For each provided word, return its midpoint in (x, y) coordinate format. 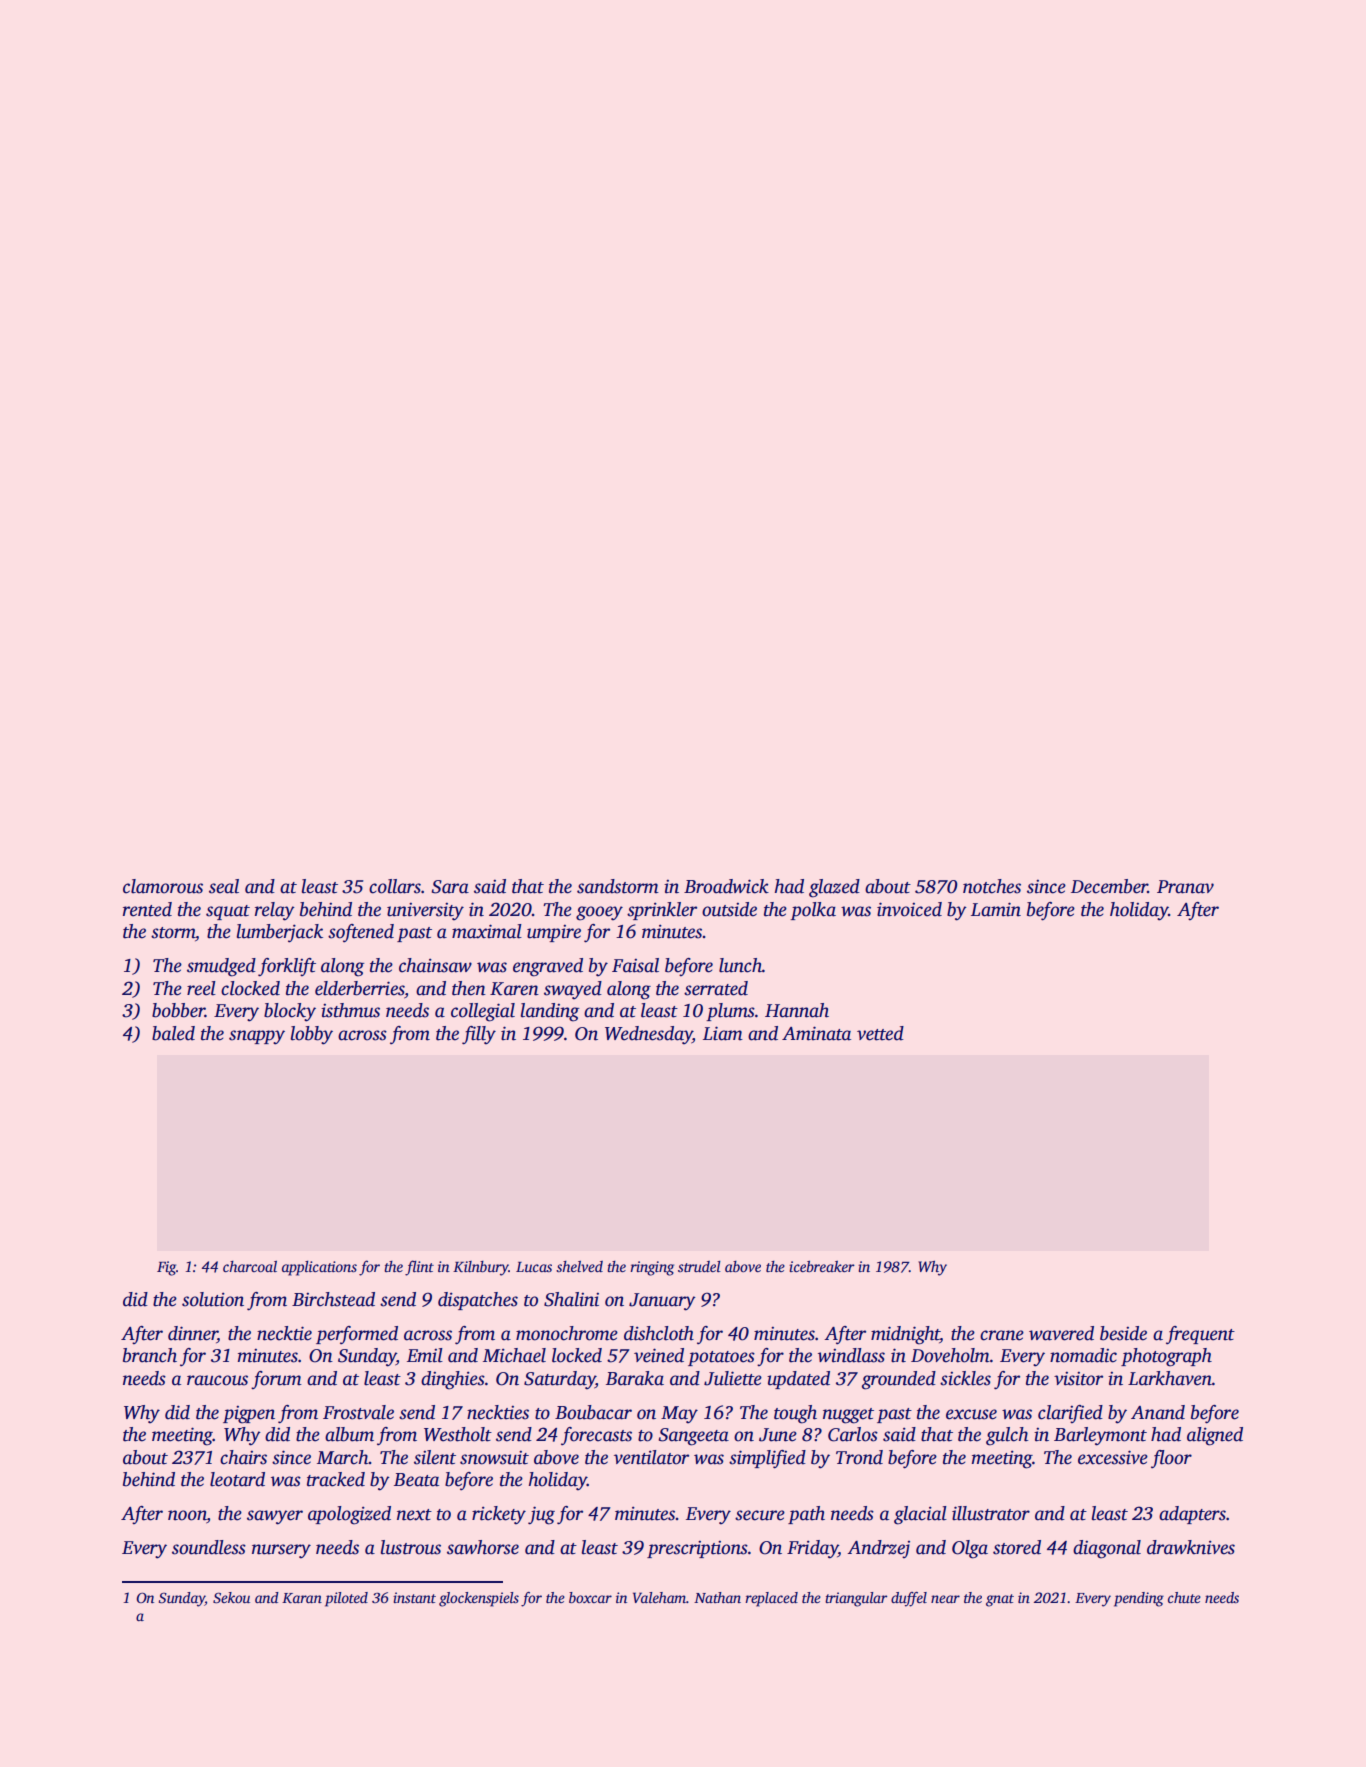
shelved (579, 1266)
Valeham (659, 1597)
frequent (1200, 1335)
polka (813, 911)
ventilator (651, 1457)
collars (395, 886)
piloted (346, 1599)
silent (435, 1457)
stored (1017, 1547)
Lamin (996, 909)
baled (173, 1033)
